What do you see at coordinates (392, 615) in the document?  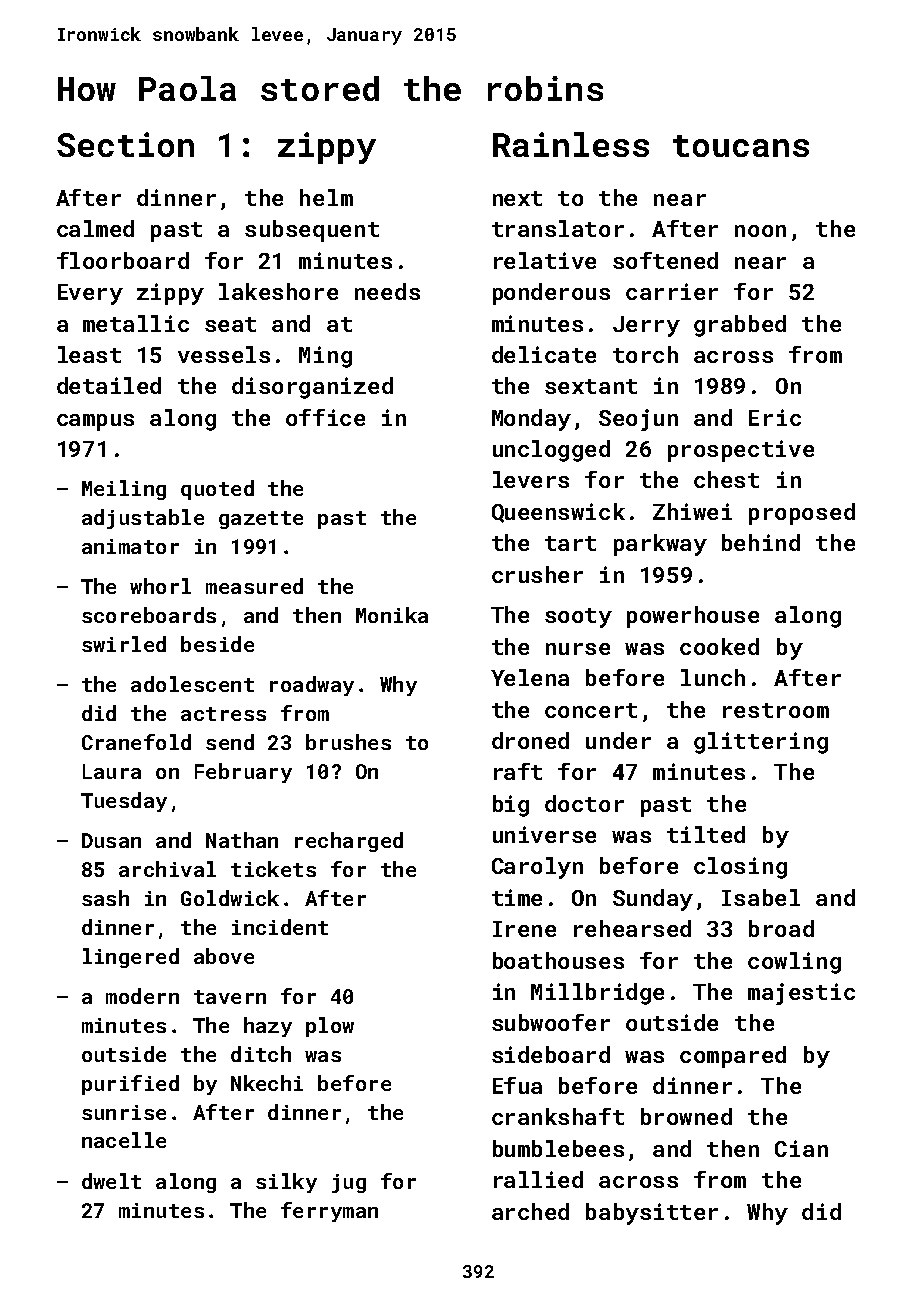 I see `Monika` at bounding box center [392, 615].
